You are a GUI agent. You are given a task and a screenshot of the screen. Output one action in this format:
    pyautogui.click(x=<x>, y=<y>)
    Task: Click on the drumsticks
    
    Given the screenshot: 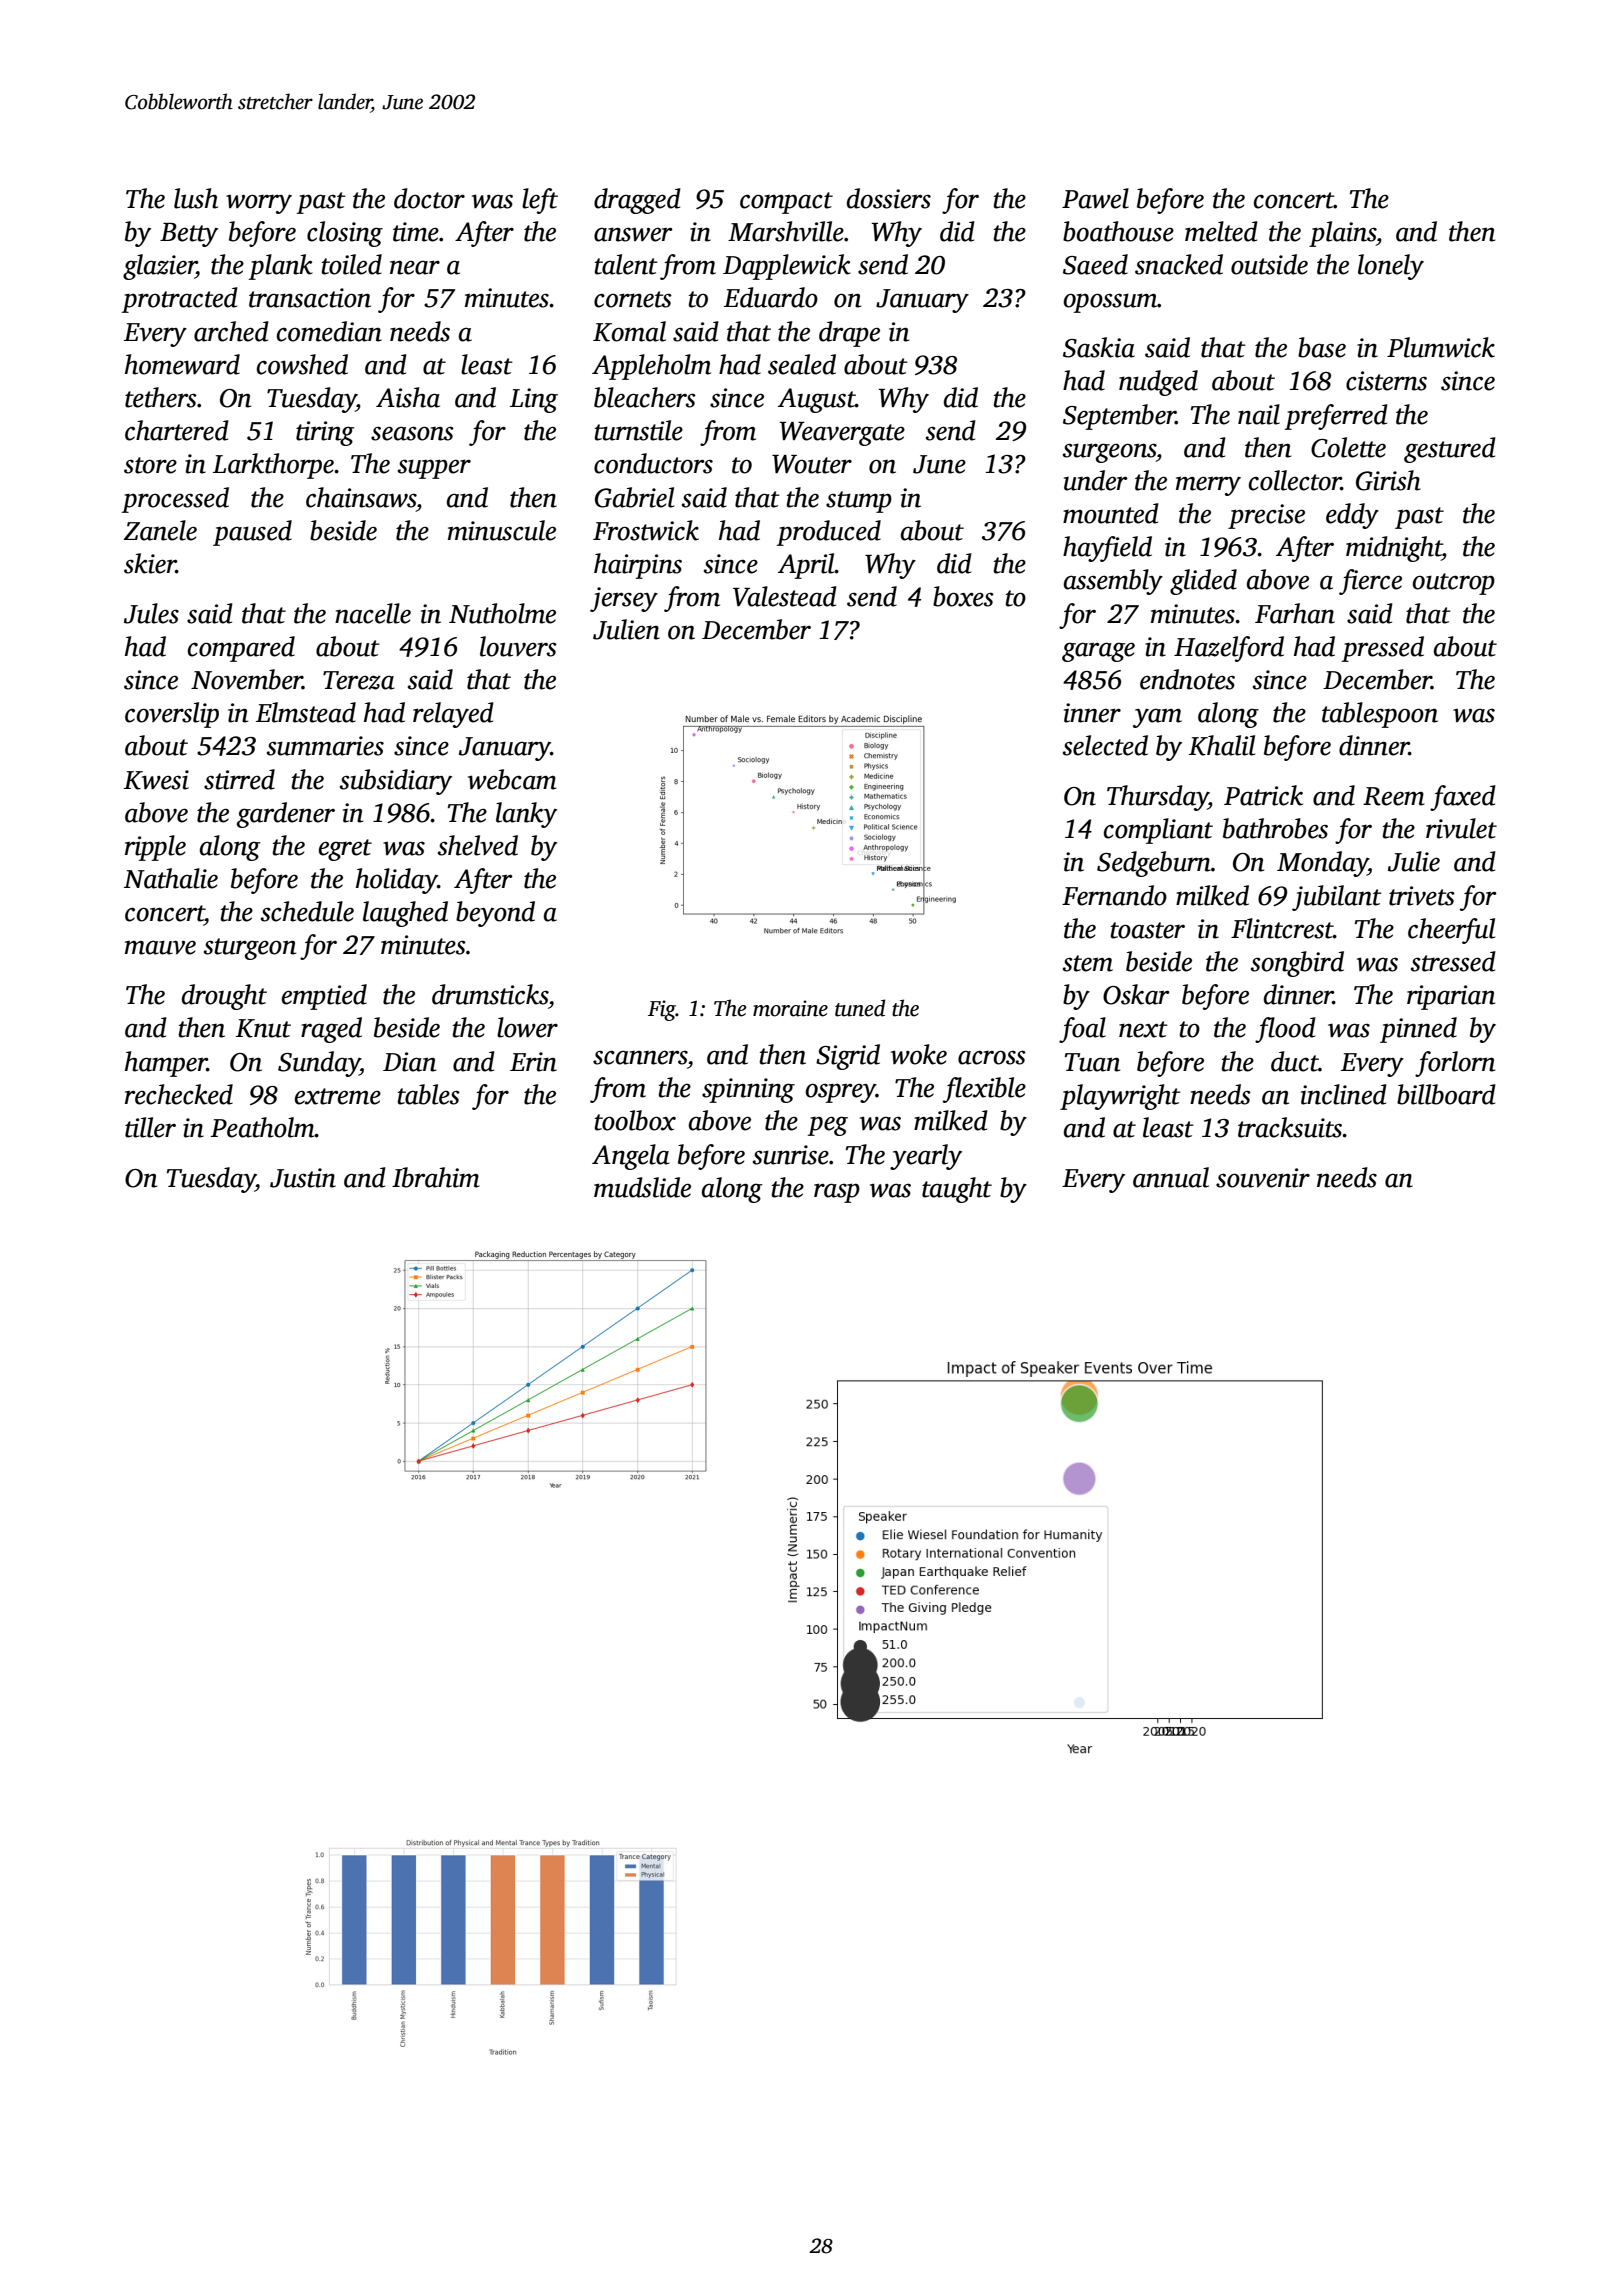 What is the action you would take?
    pyautogui.click(x=490, y=994)
